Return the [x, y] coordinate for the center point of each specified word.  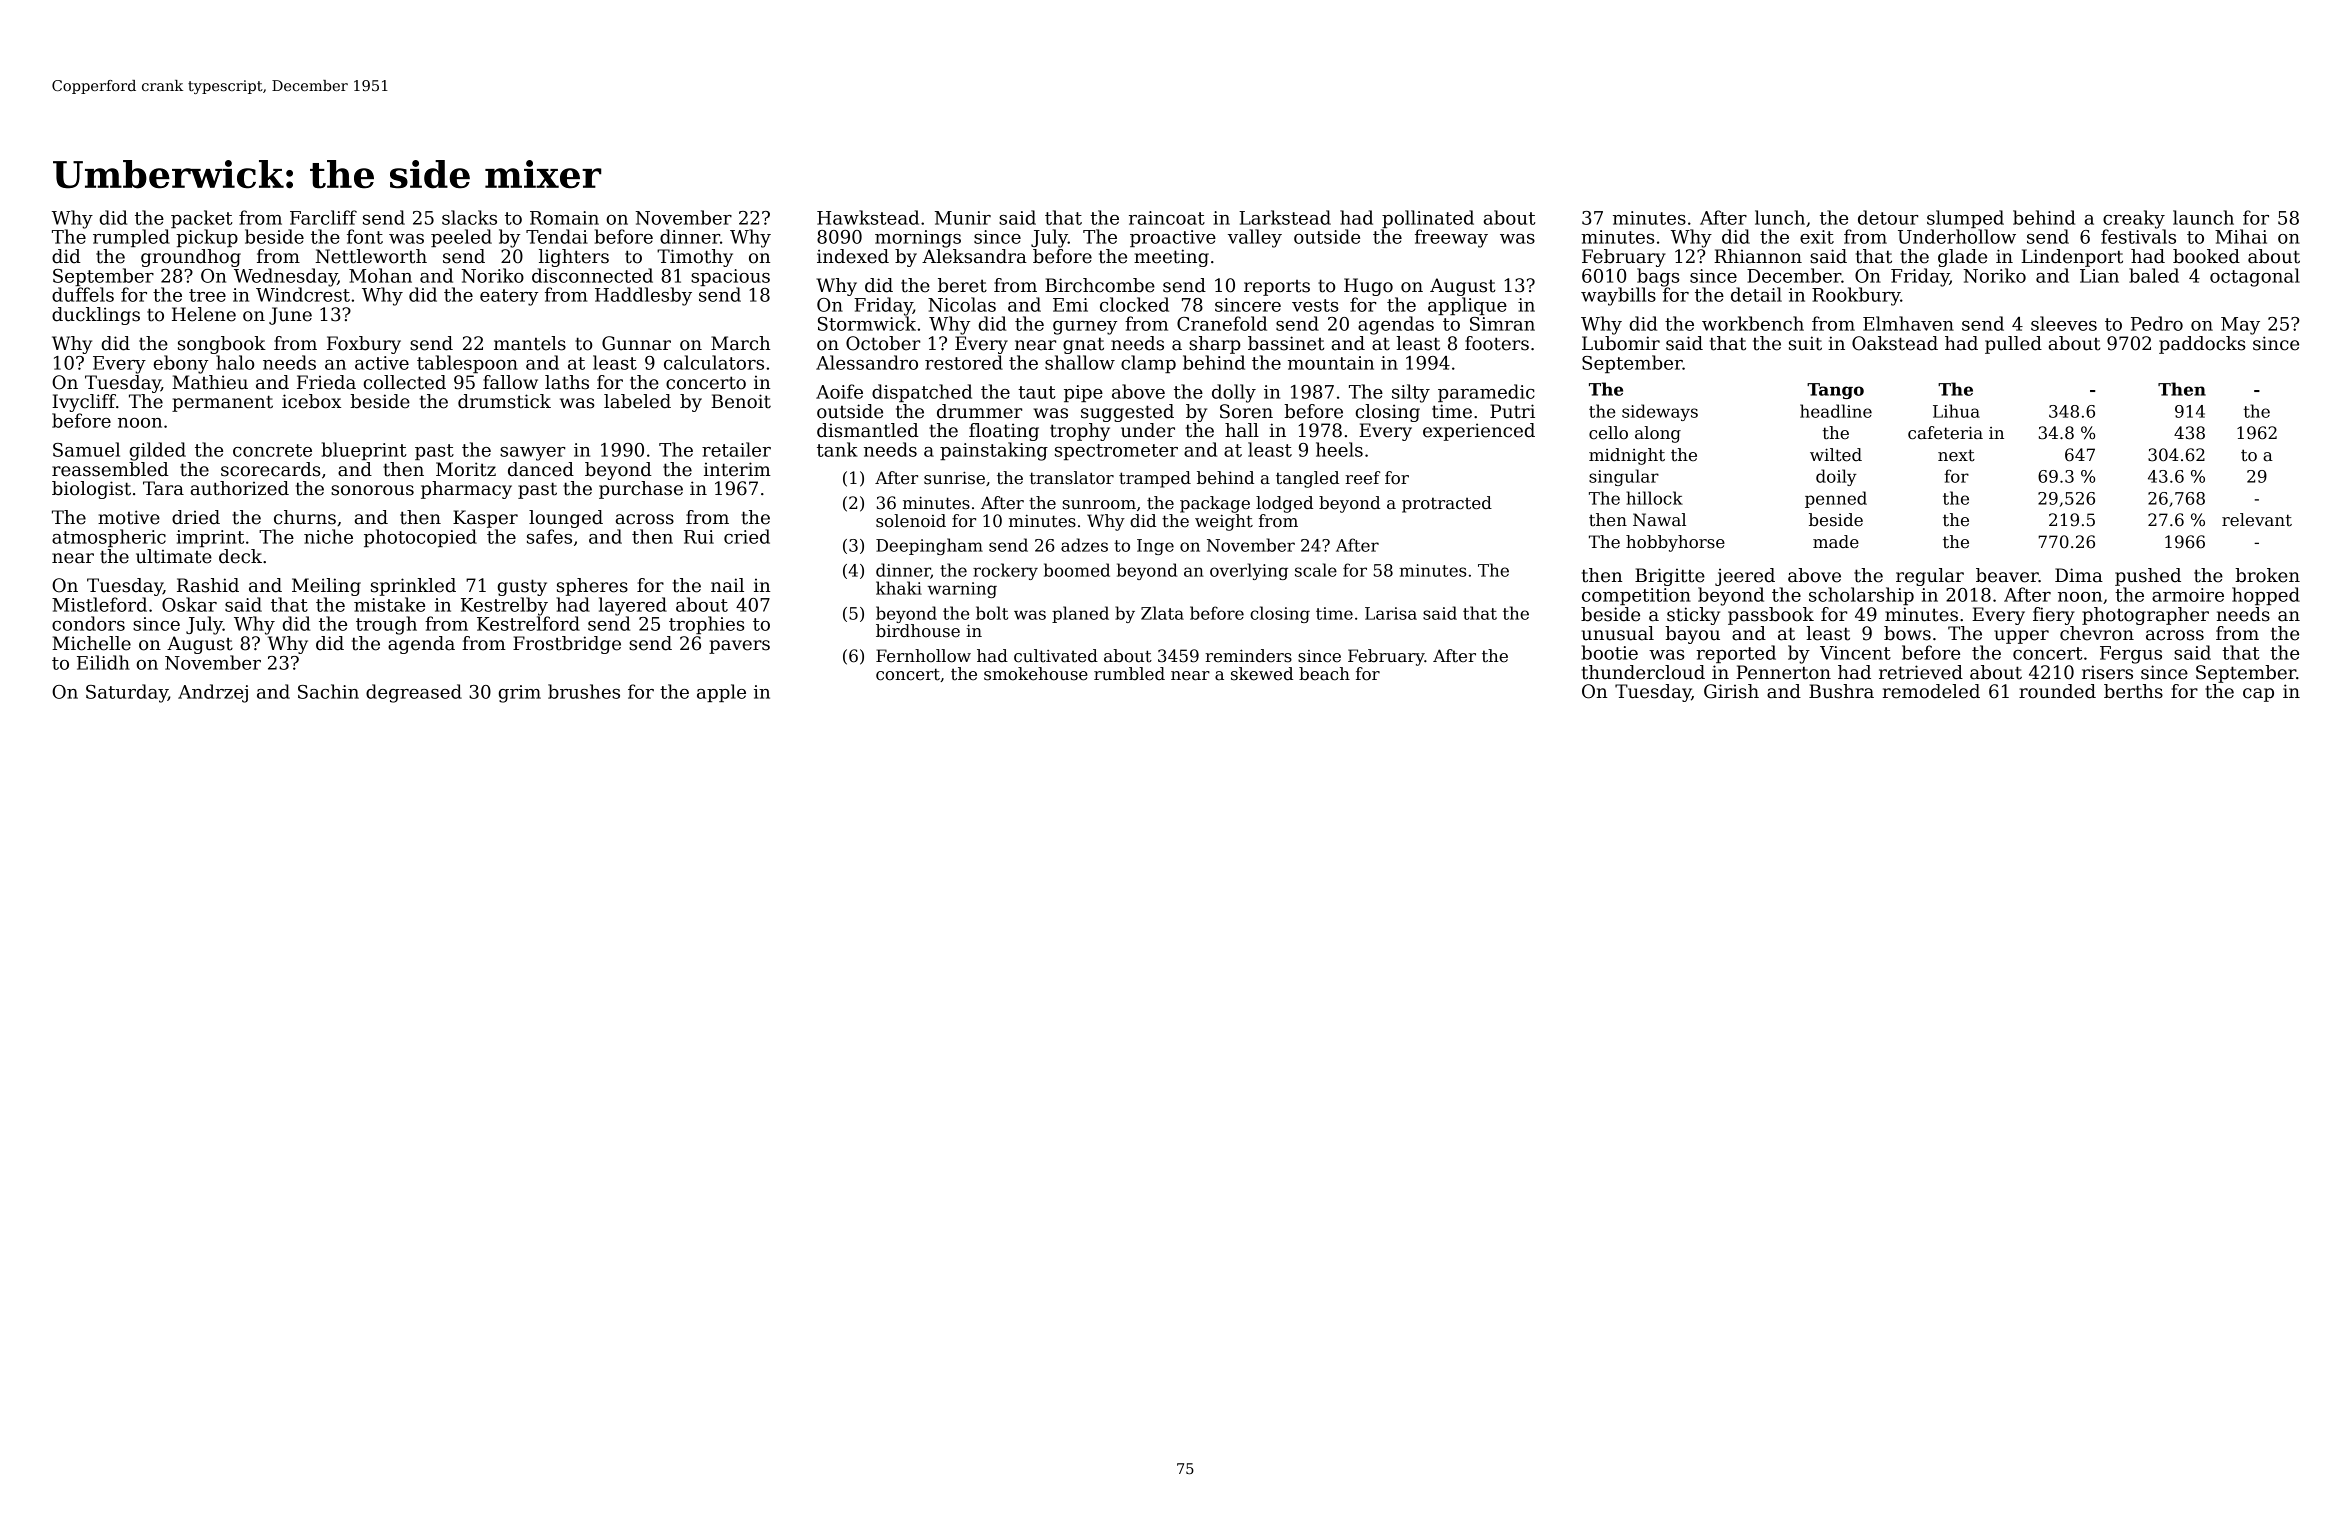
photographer [2145, 616]
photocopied [420, 538]
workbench [1753, 323]
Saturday [127, 693]
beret [962, 285]
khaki [899, 588]
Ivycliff [84, 403]
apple [721, 693]
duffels [83, 294]
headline [1836, 411]
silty [1411, 393]
